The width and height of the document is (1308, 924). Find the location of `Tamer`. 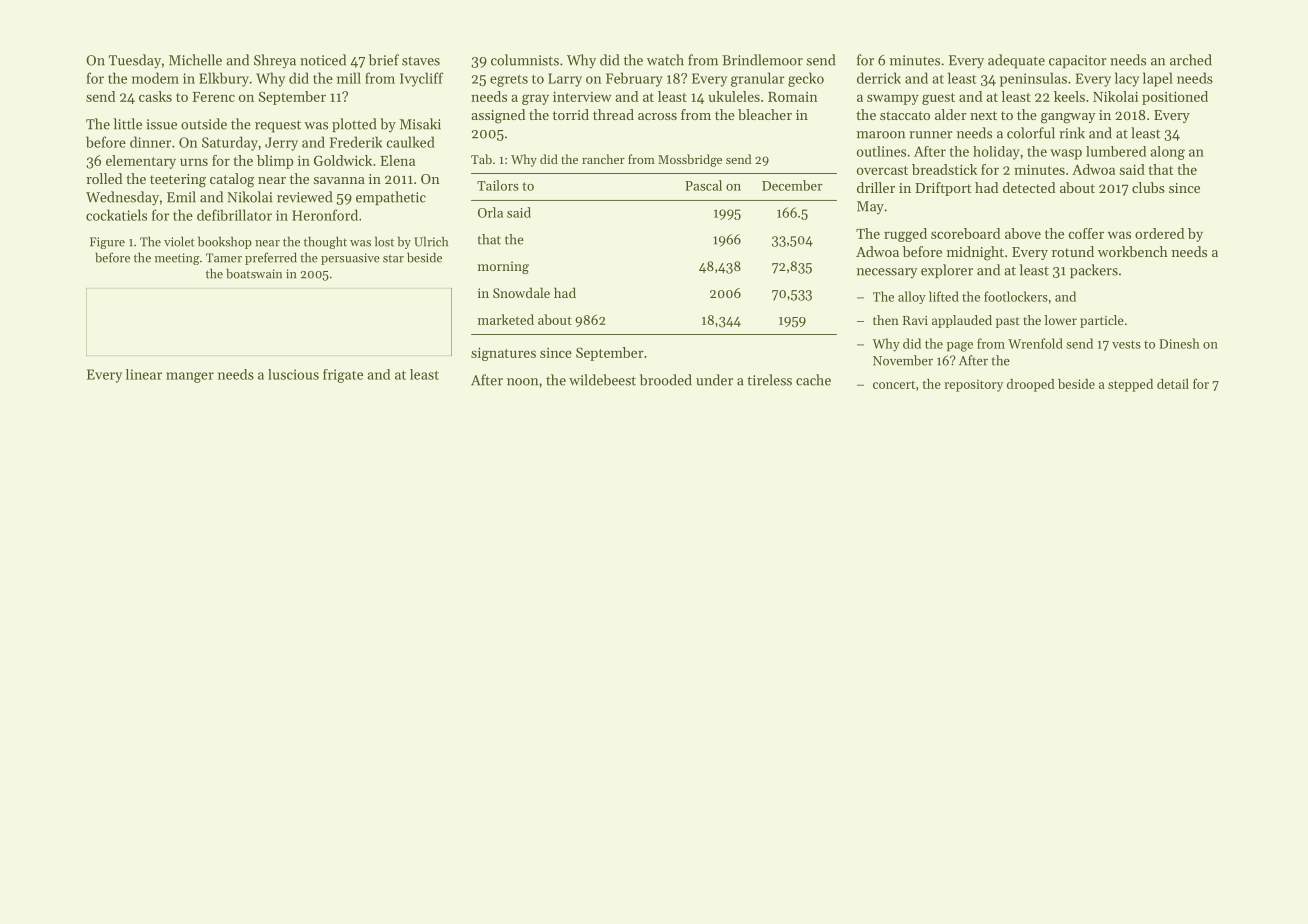

Tamer is located at coordinates (224, 258).
